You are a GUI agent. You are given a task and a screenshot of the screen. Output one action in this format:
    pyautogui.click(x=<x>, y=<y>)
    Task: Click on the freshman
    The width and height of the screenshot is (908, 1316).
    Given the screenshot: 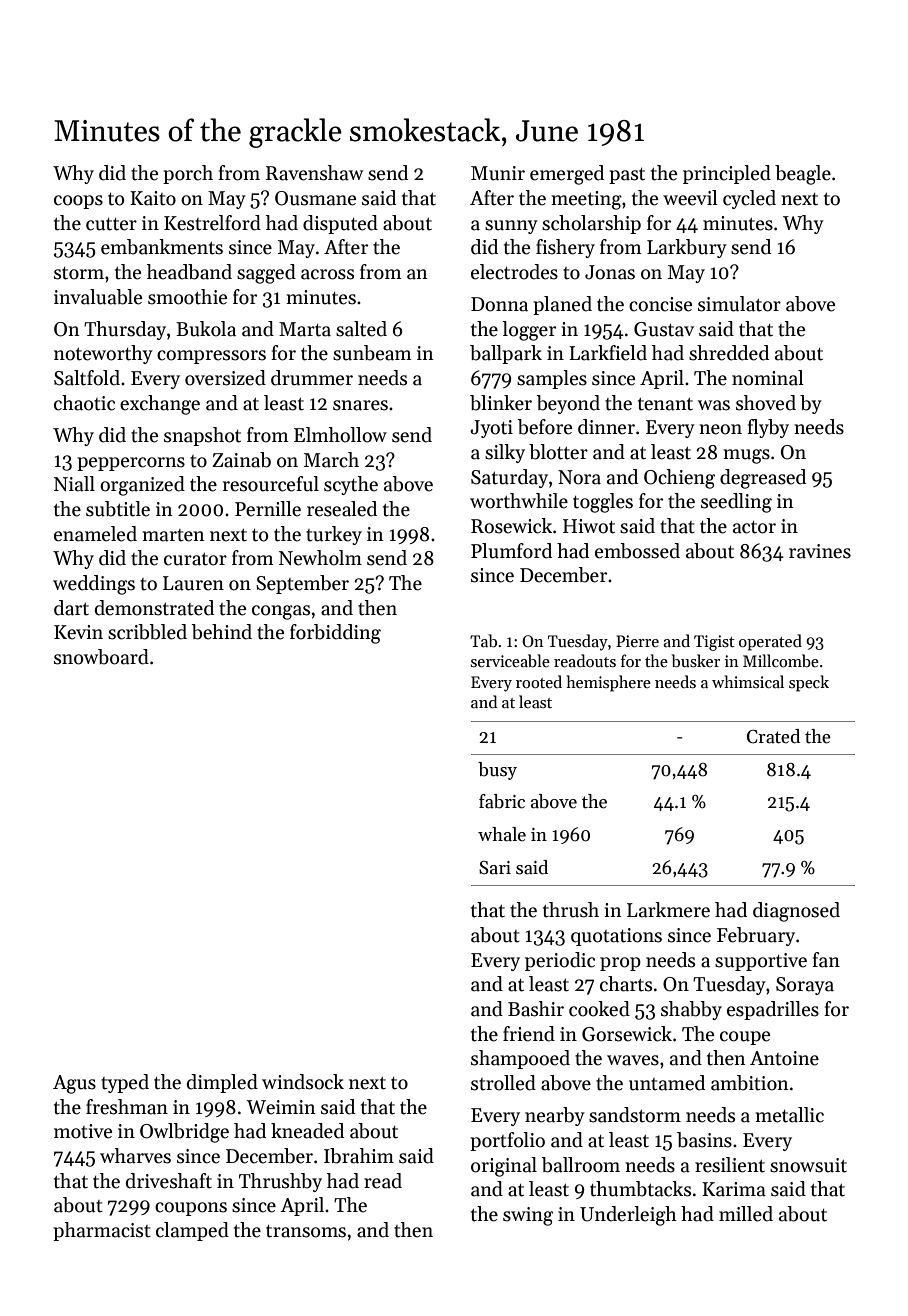 What is the action you would take?
    pyautogui.click(x=127, y=1107)
